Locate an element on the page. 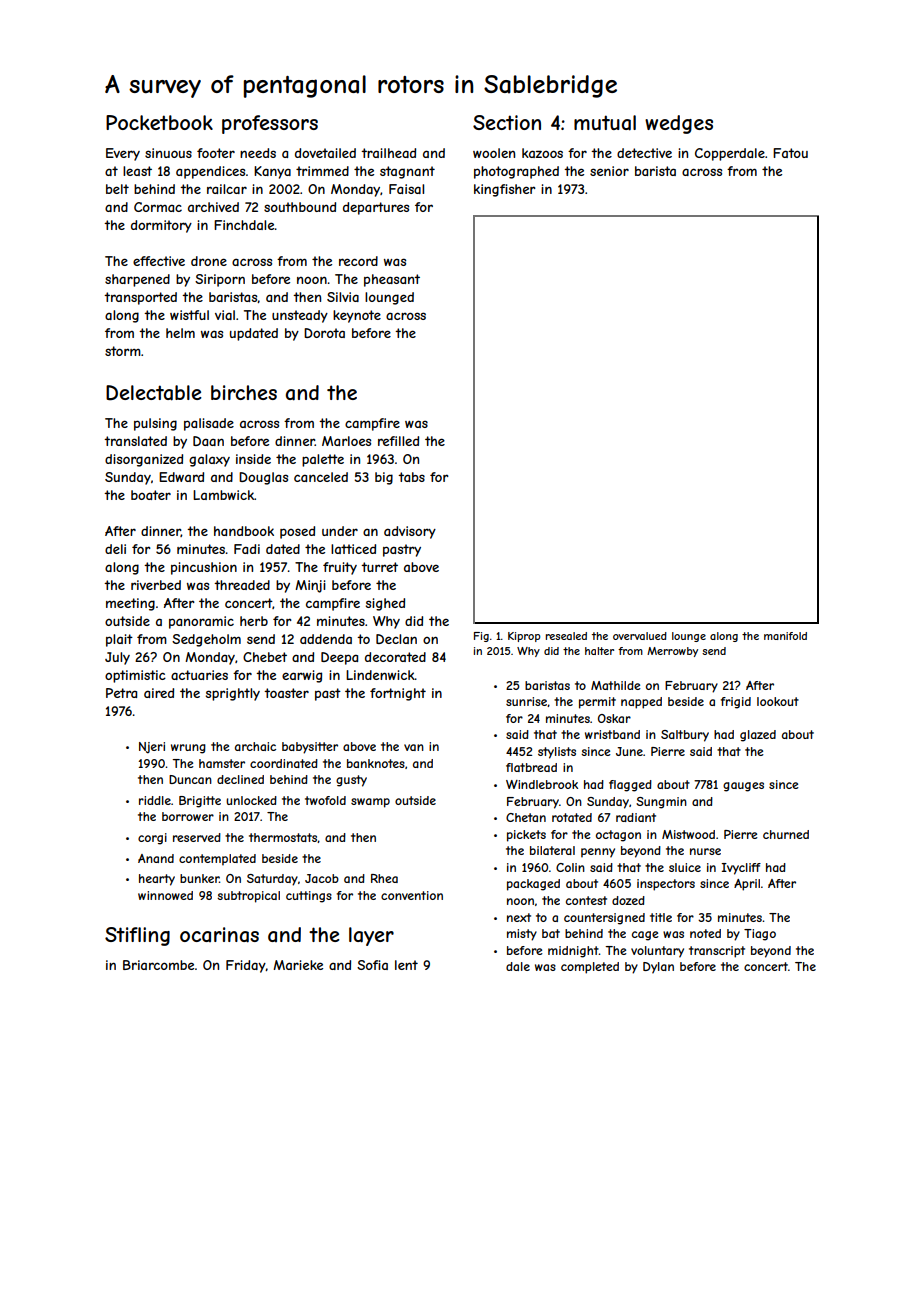 This image has height=1308, width=924. Marloes is located at coordinates (346, 441).
